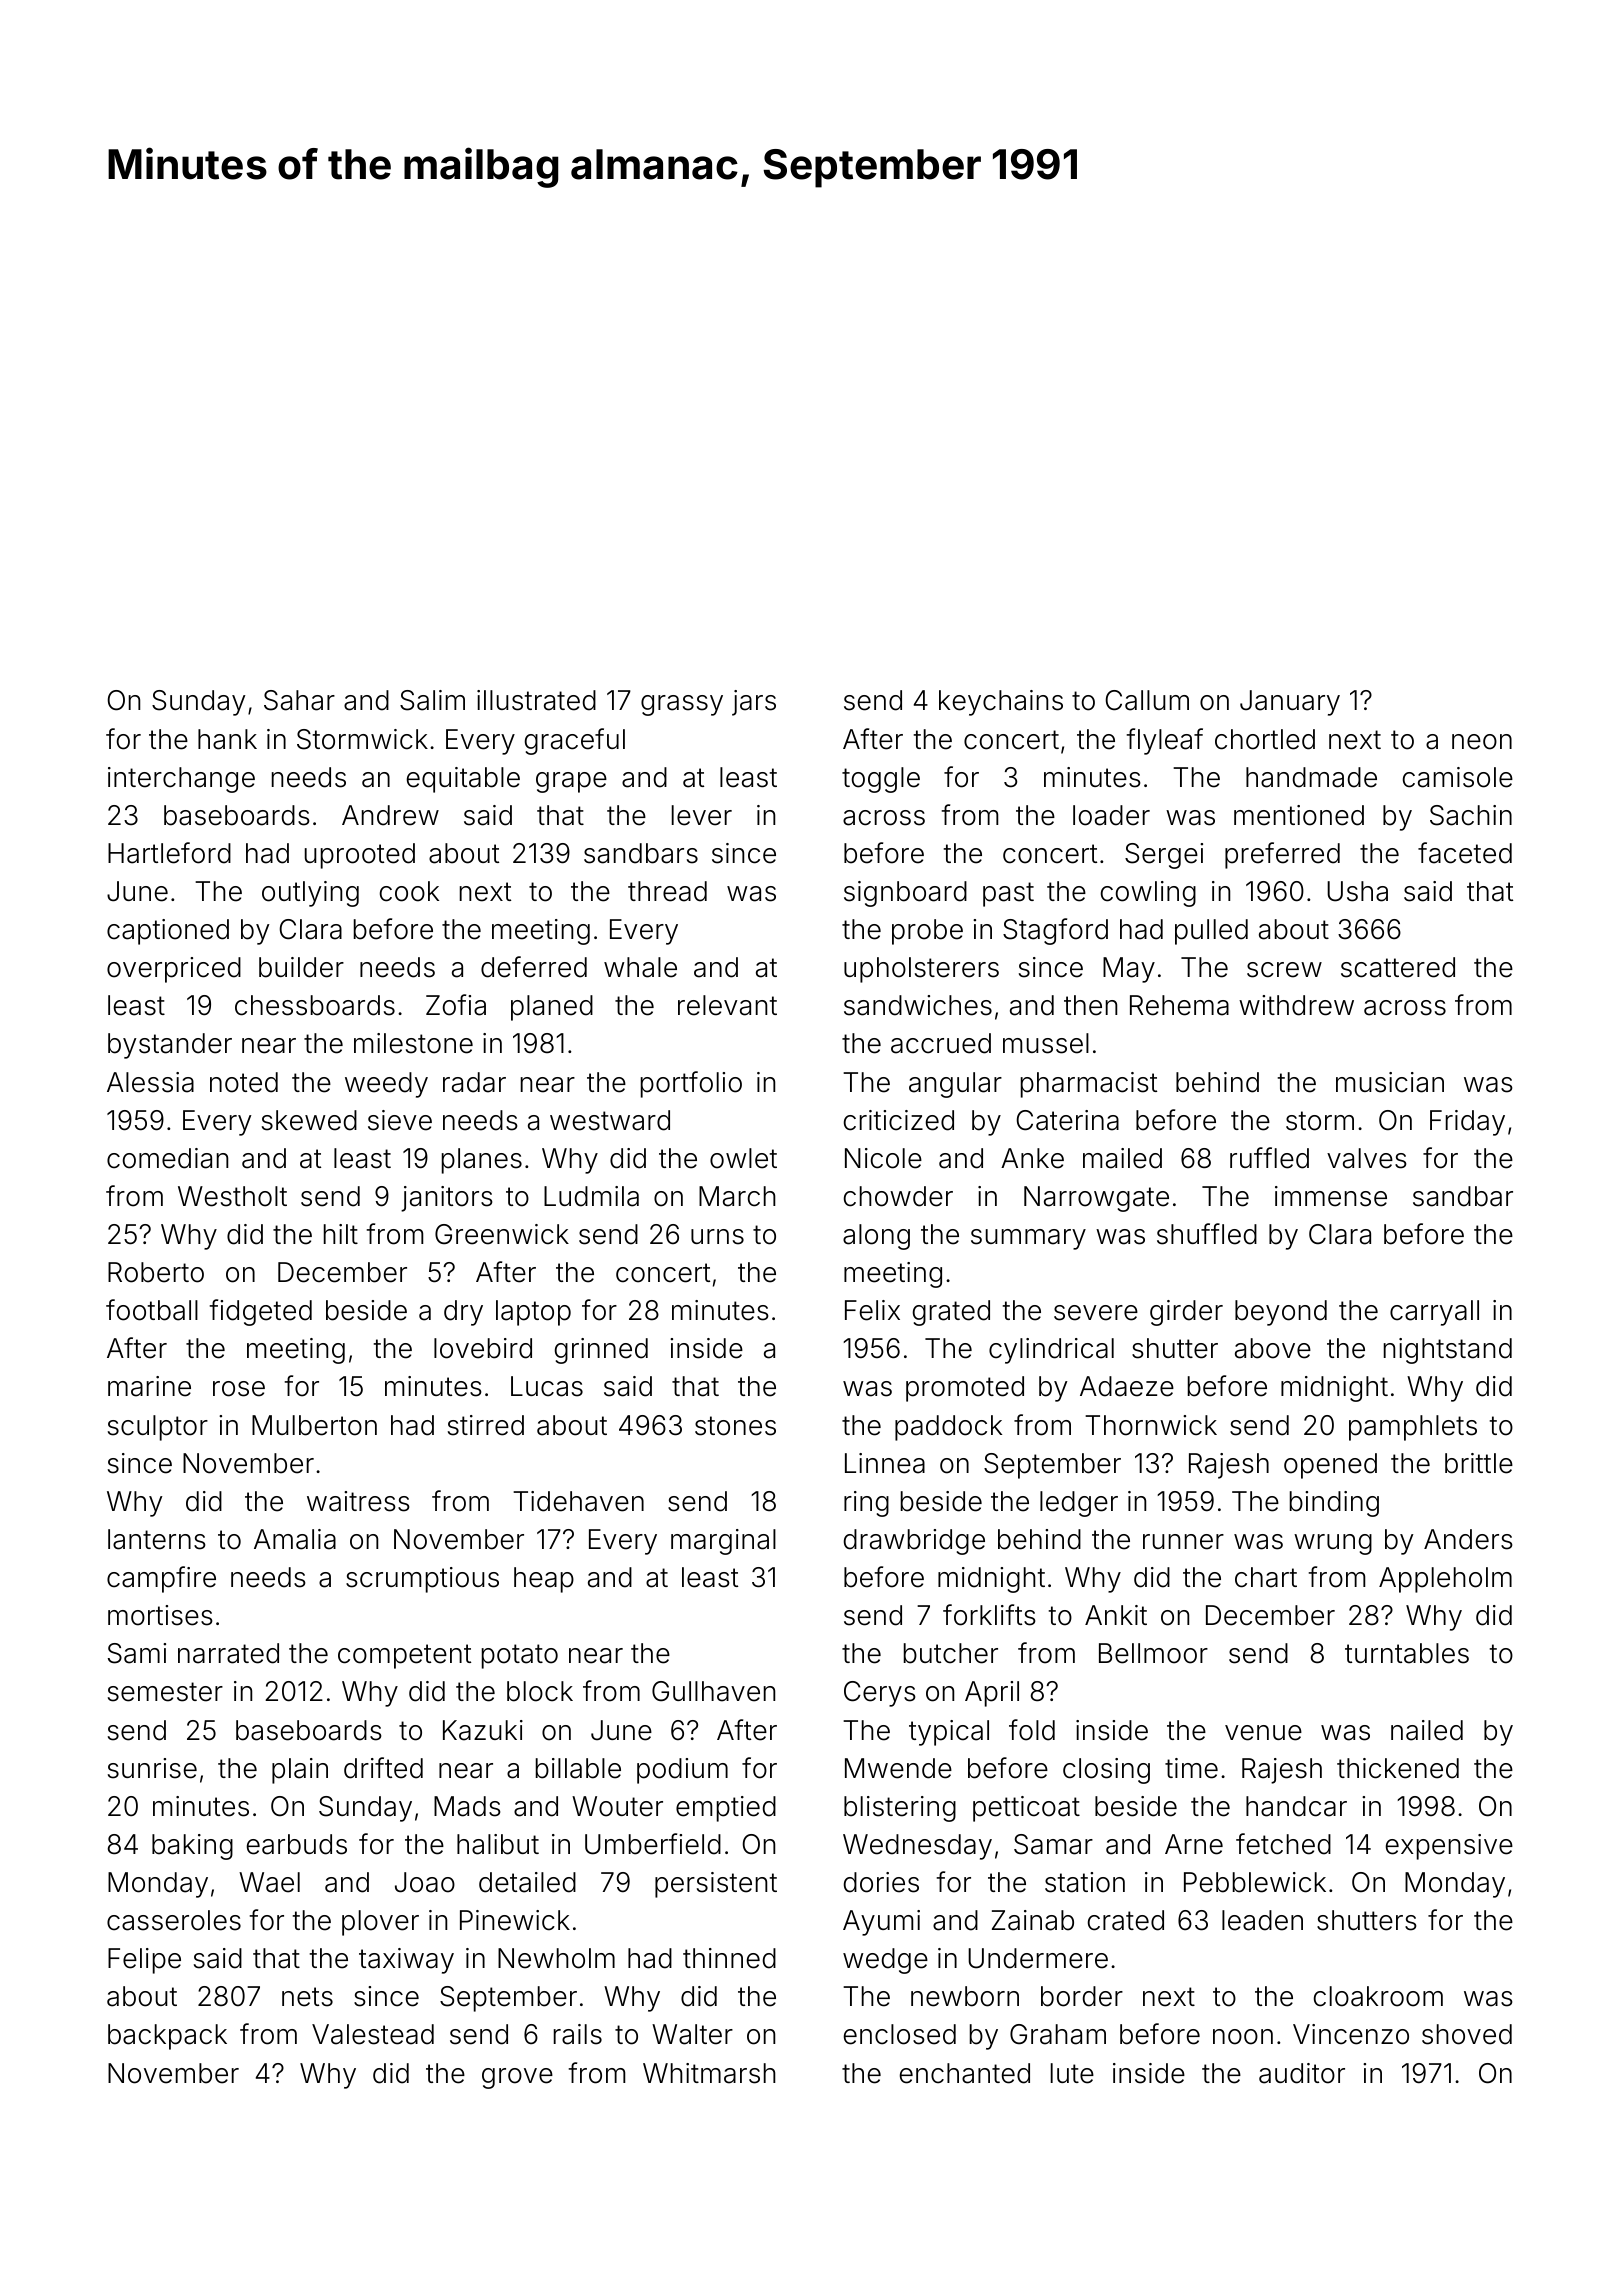 The image size is (1620, 2292). What do you see at coordinates (949, 1733) in the screenshot?
I see `typical` at bounding box center [949, 1733].
